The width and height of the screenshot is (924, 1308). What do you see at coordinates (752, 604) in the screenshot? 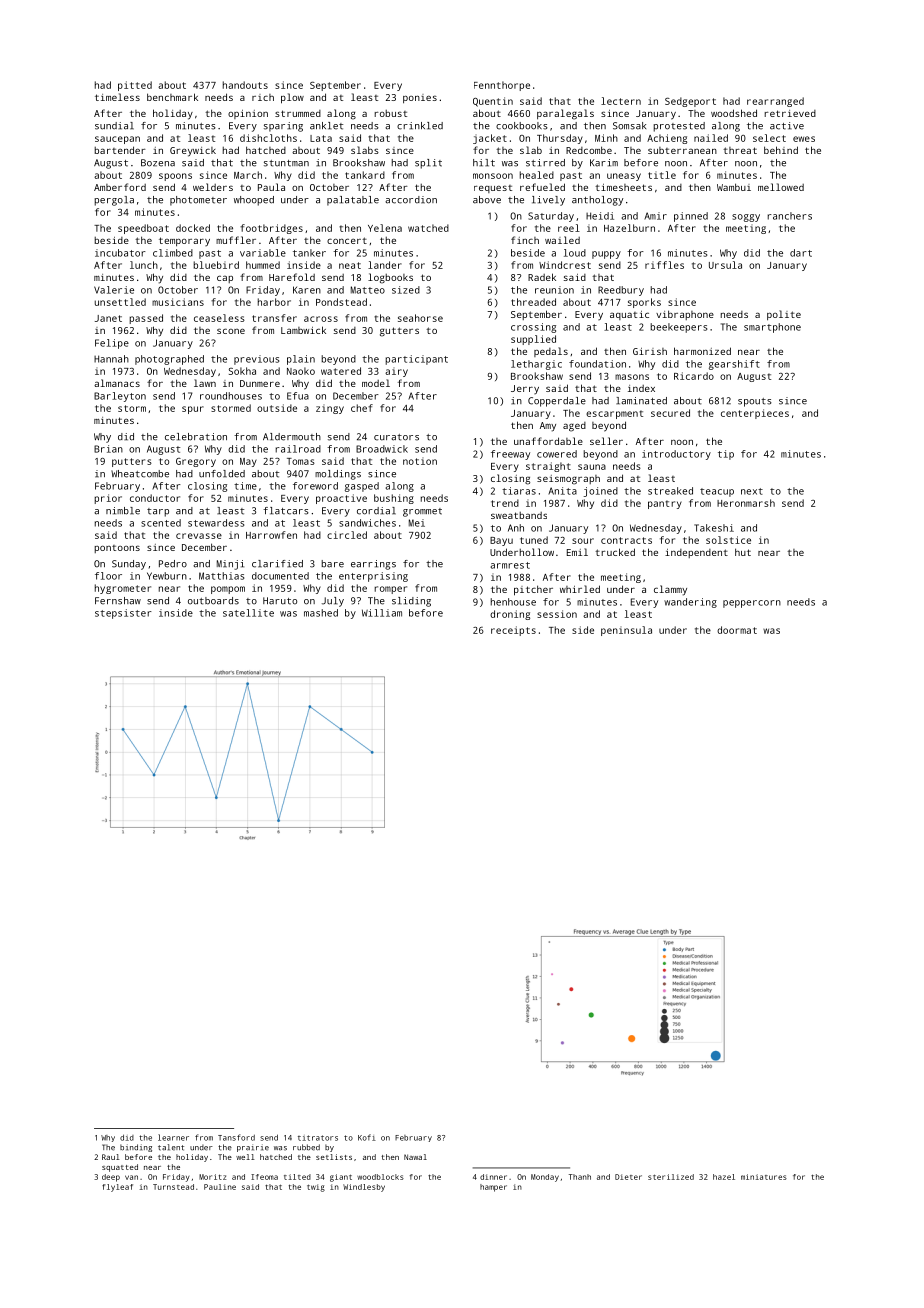
I see `peppercorn` at bounding box center [752, 604].
